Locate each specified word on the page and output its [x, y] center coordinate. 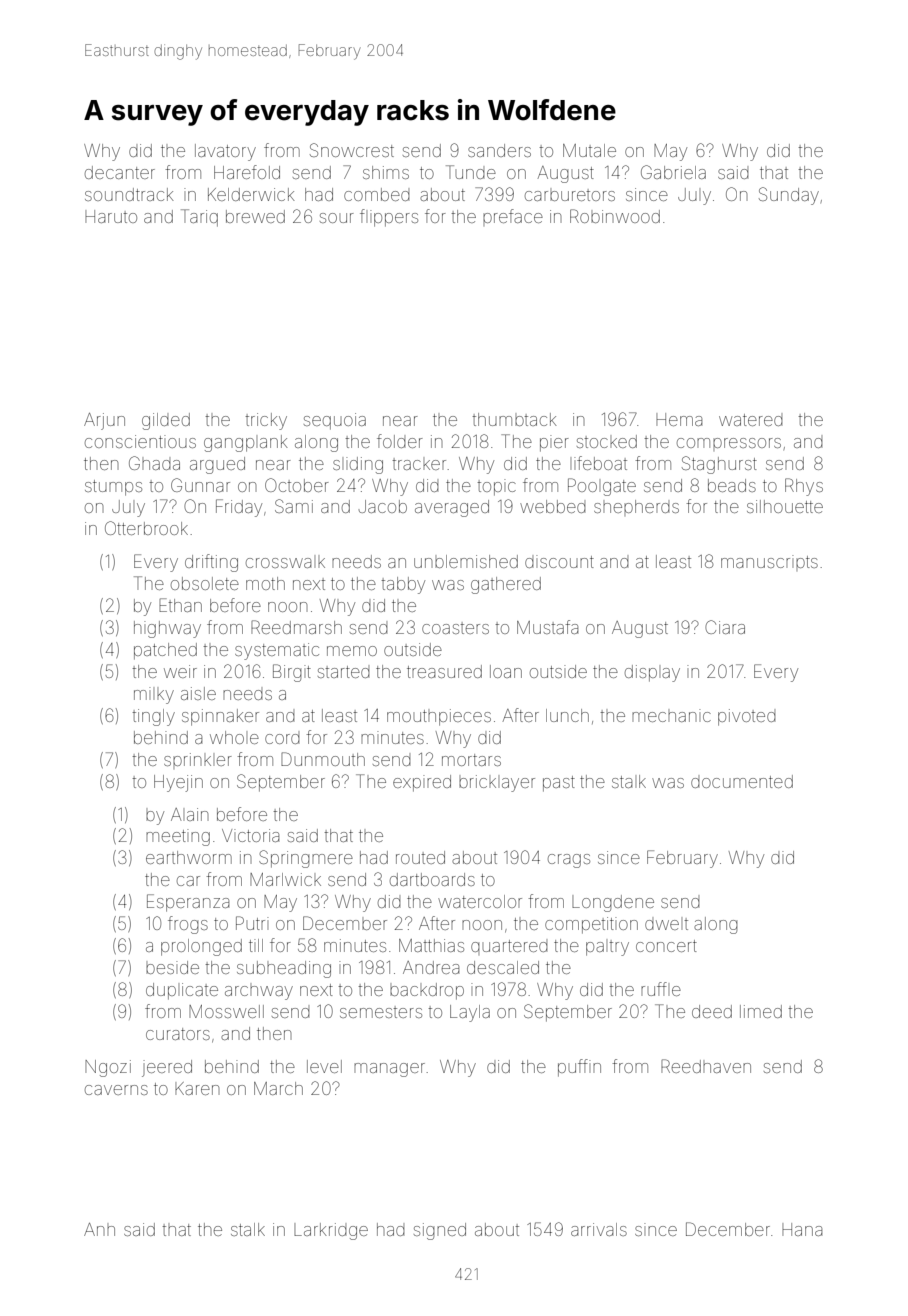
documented [742, 781]
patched [165, 651]
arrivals [599, 1229]
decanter [120, 172]
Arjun [104, 421]
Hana [802, 1229]
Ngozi [108, 1068]
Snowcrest [352, 150]
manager [389, 1070]
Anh [99, 1229]
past [559, 784]
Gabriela [673, 172]
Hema [679, 419]
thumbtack [514, 419]
